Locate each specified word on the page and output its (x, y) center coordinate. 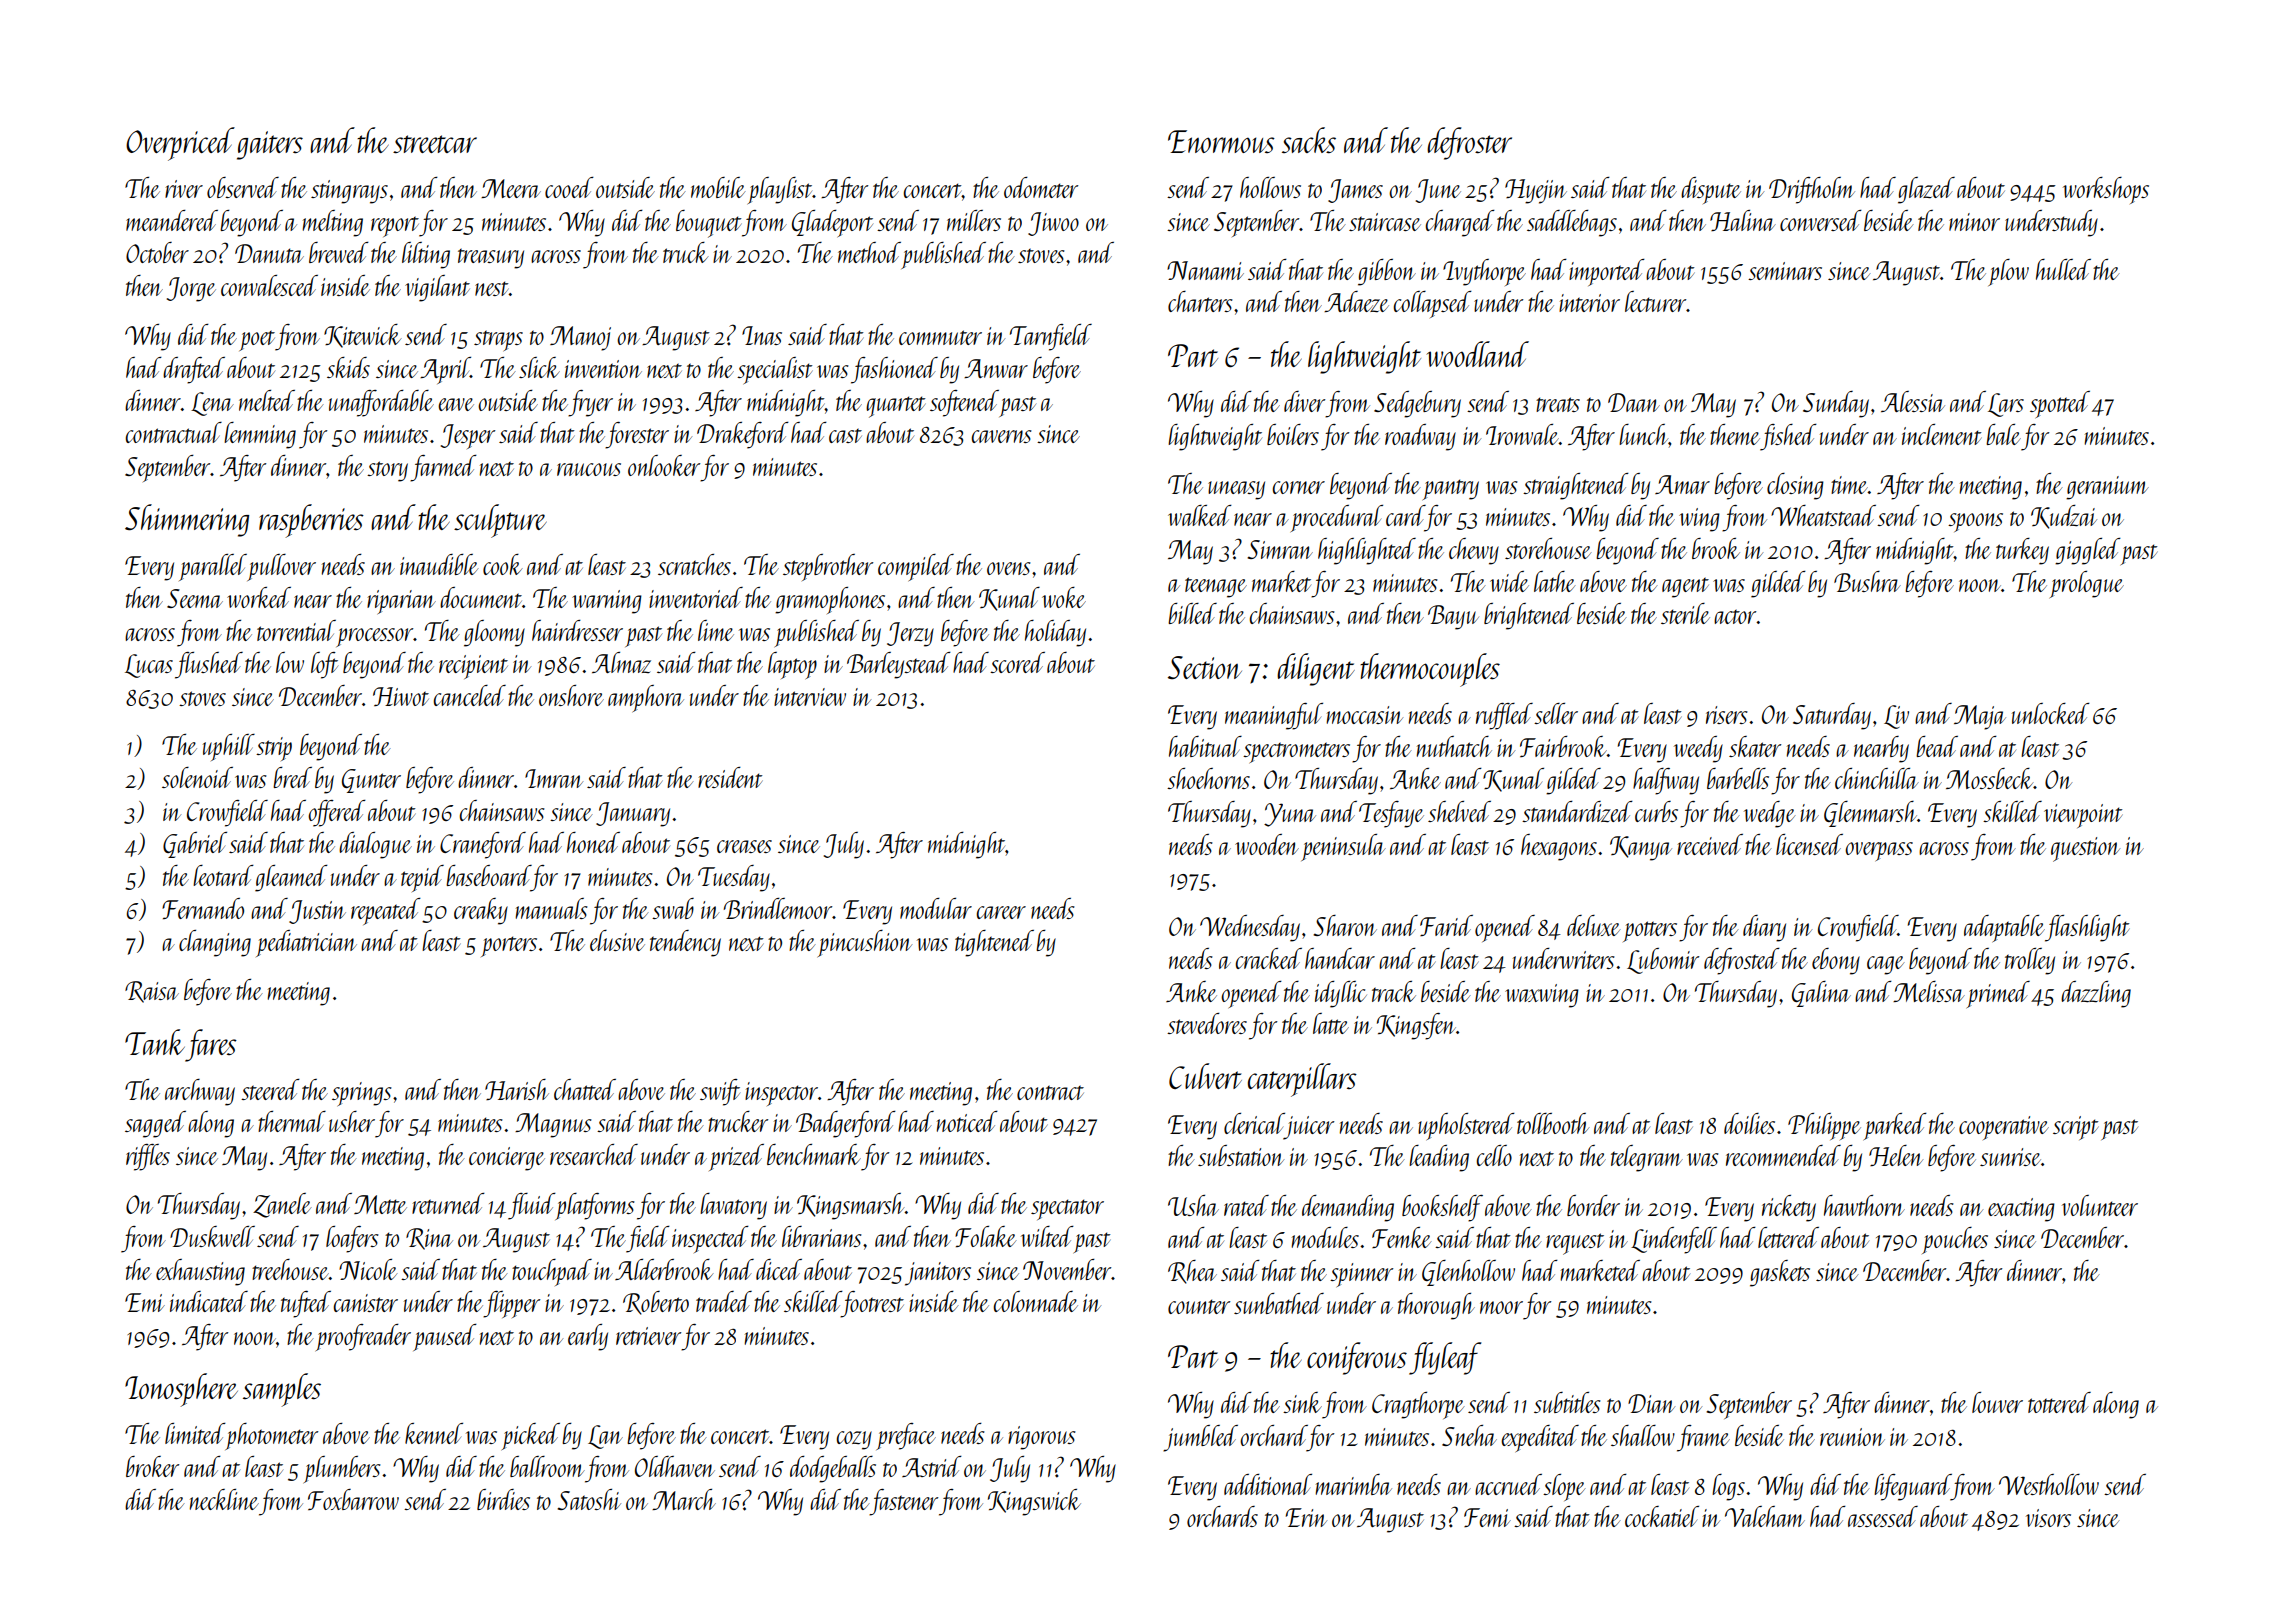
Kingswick (1034, 1502)
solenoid (197, 777)
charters (1200, 301)
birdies (503, 1499)
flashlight (2087, 928)
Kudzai (2064, 517)
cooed (569, 187)
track (1394, 991)
